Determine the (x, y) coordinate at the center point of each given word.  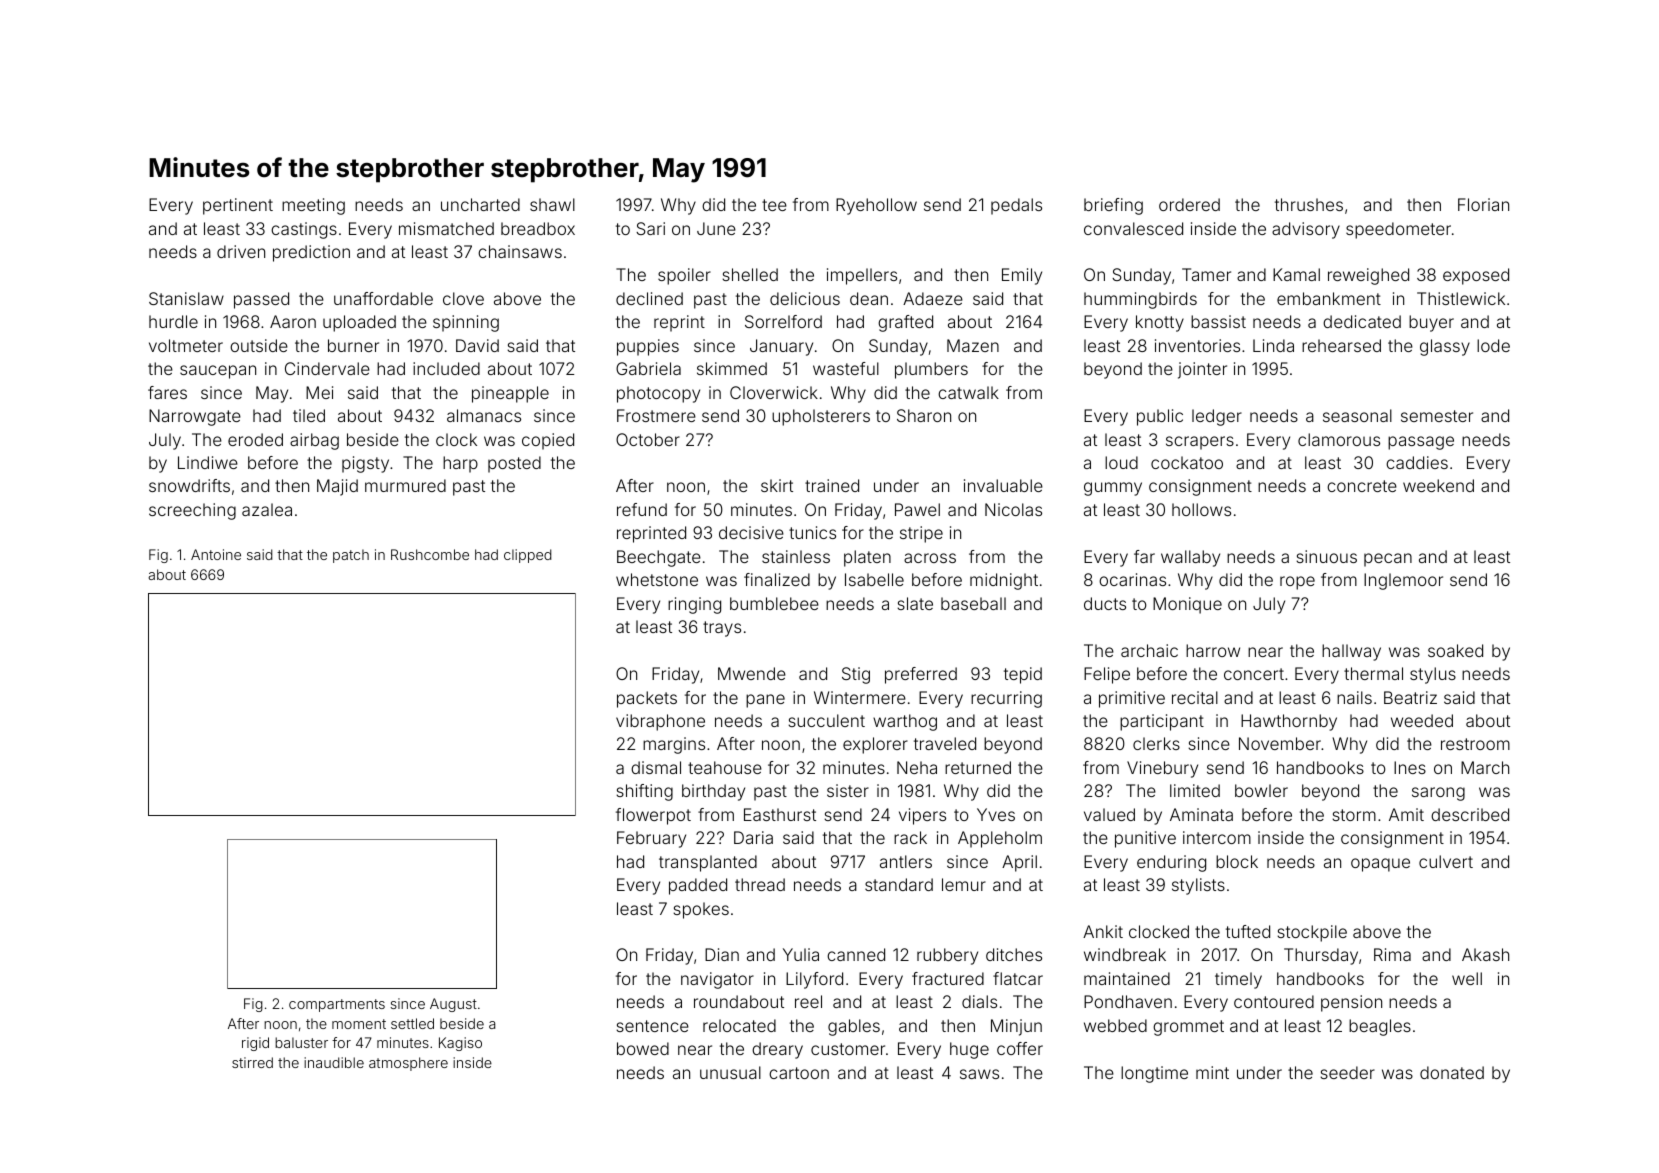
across (930, 558)
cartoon (799, 1073)
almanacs (484, 415)
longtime (1154, 1074)
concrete (1362, 486)
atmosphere (408, 1064)
